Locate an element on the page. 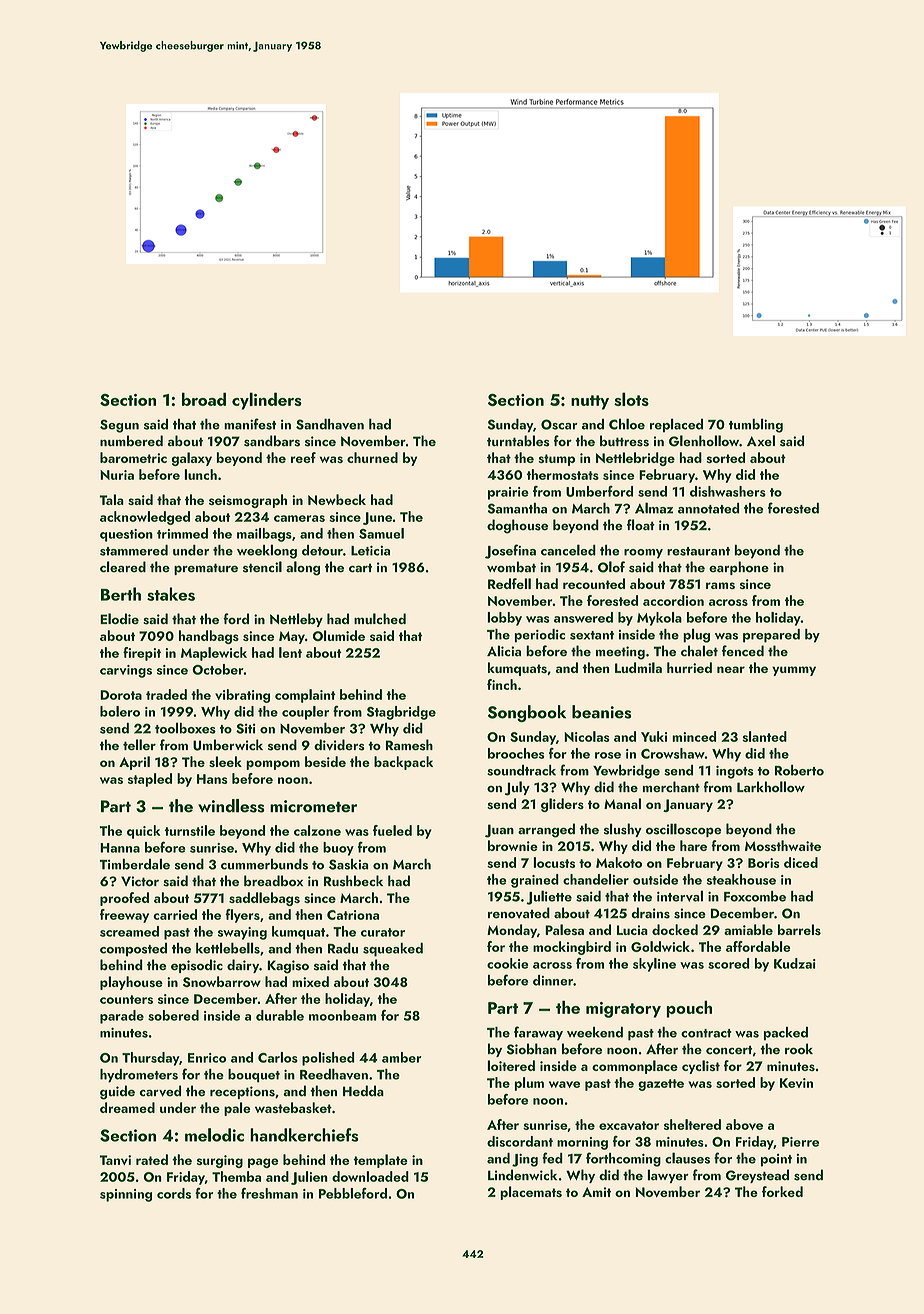  Axel is located at coordinates (761, 440).
